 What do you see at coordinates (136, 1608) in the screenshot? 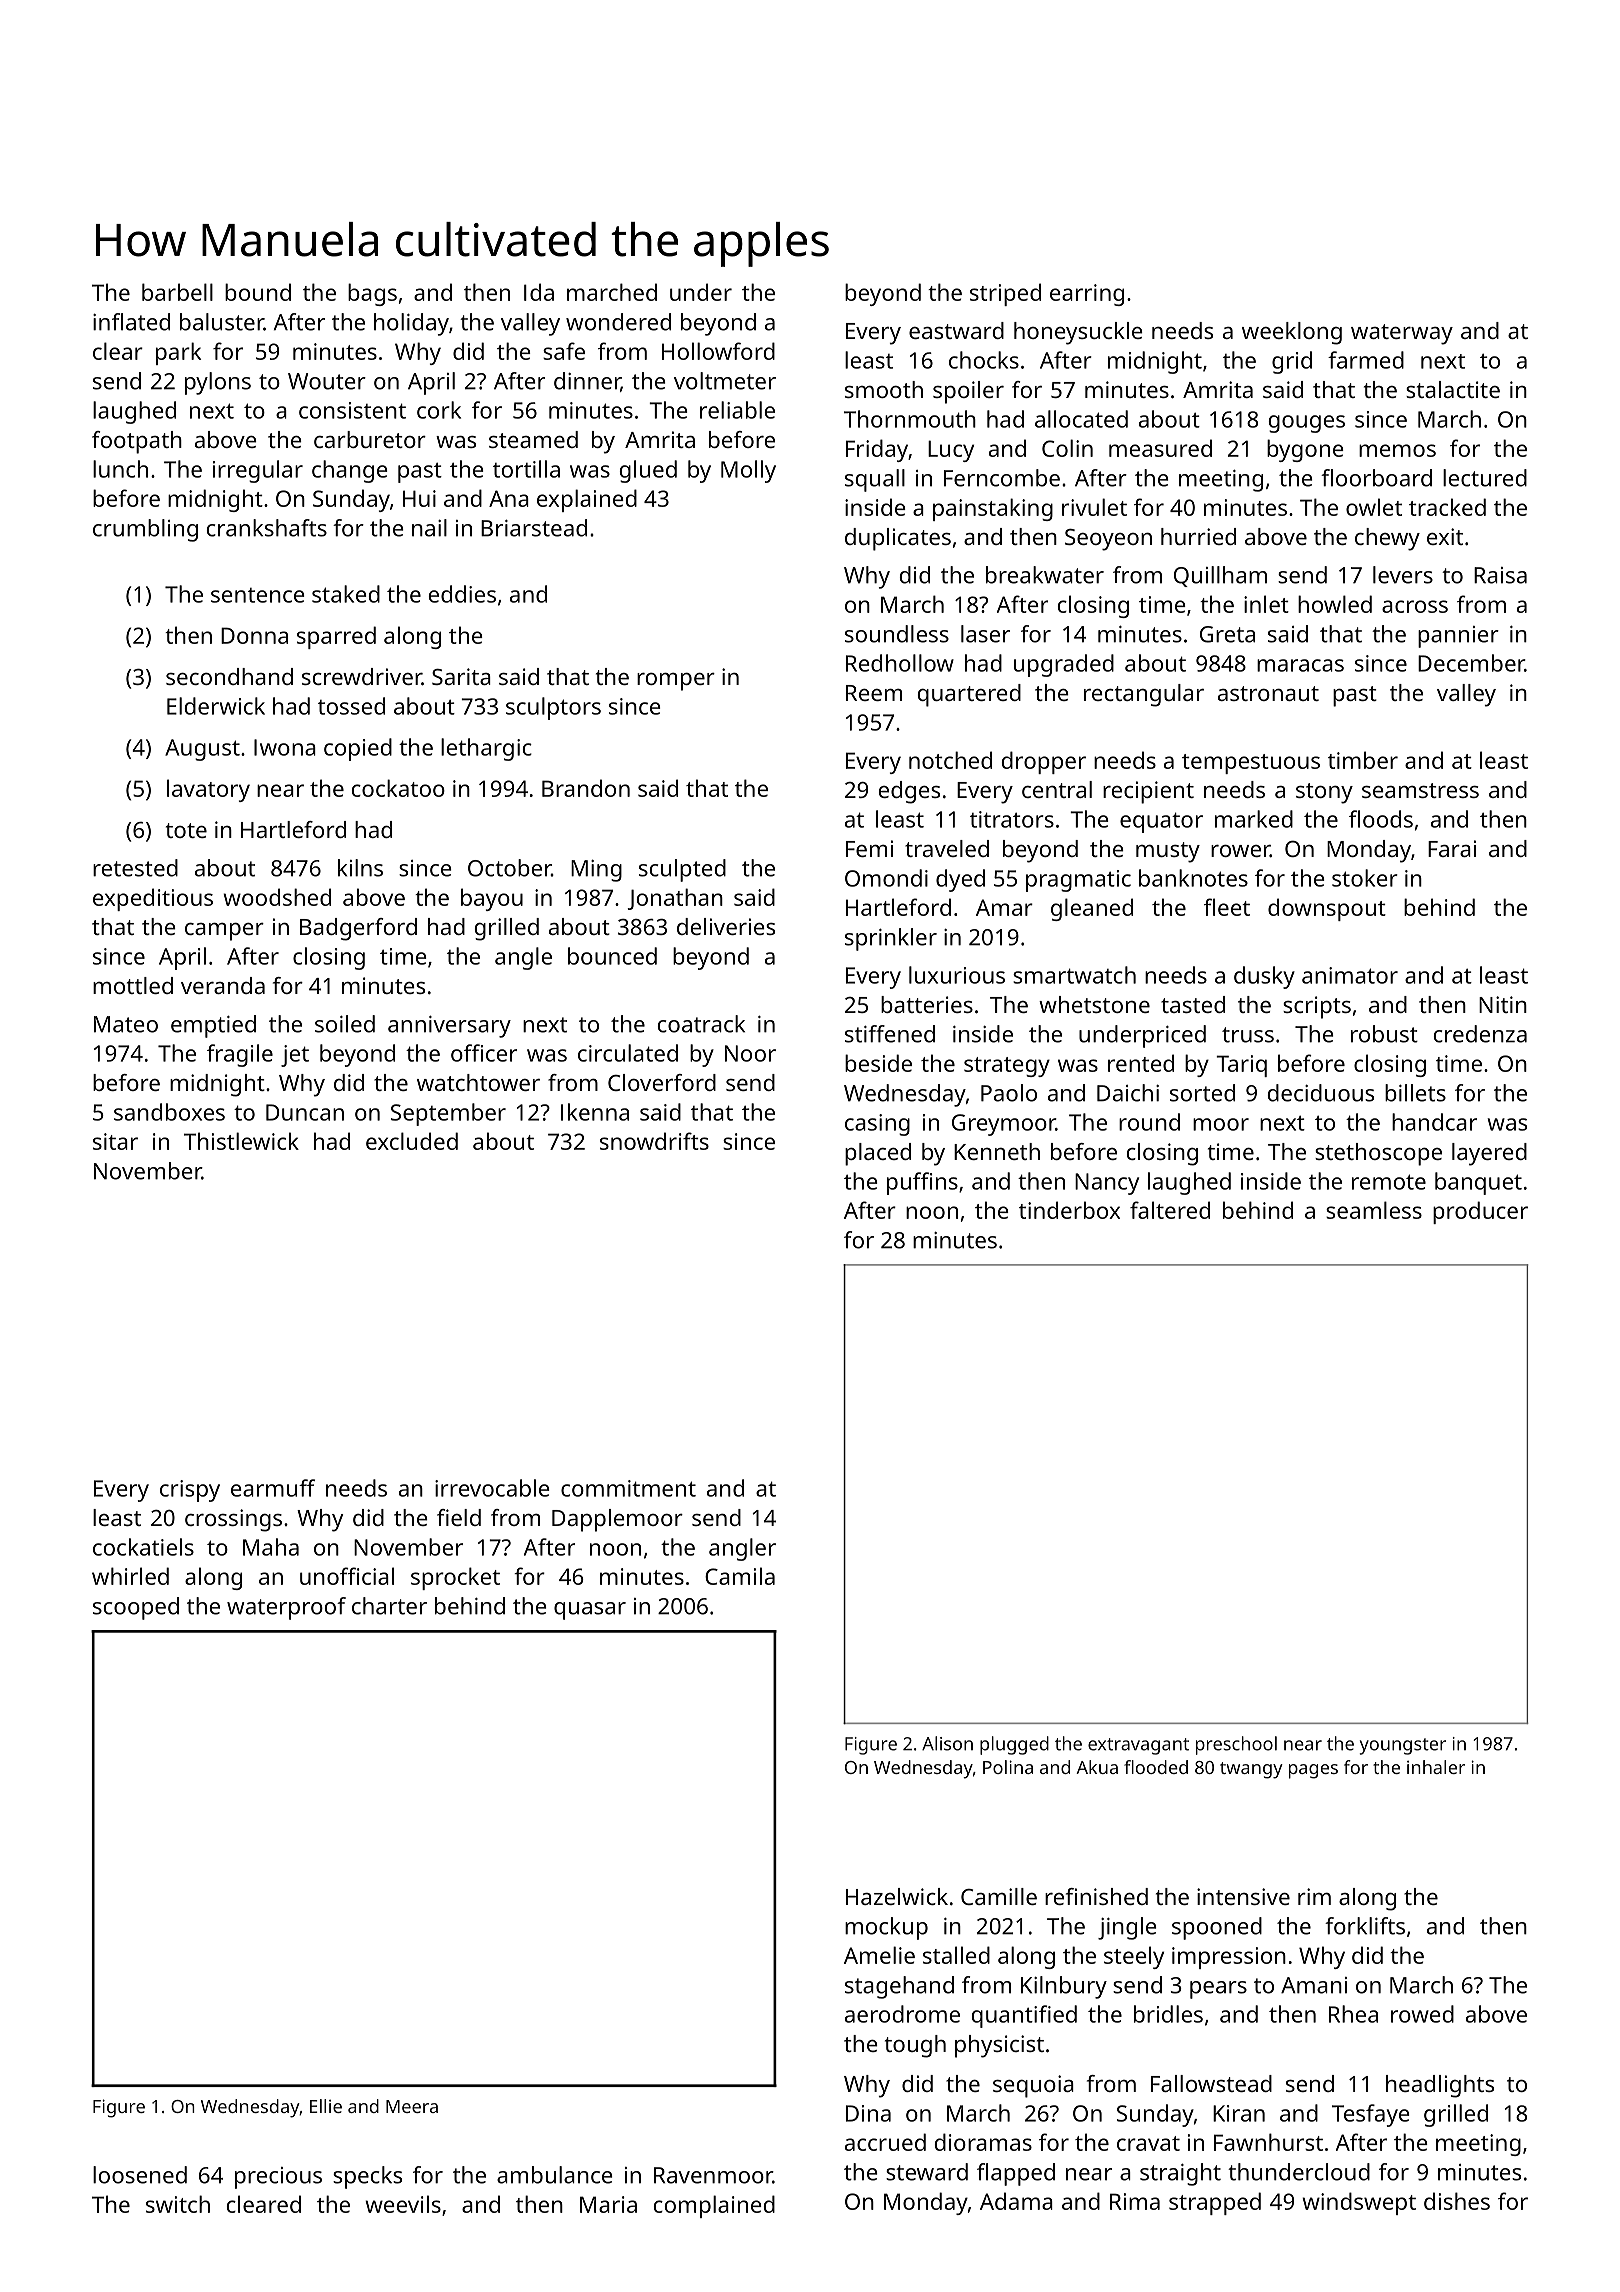
I see `scooped` at bounding box center [136, 1608].
